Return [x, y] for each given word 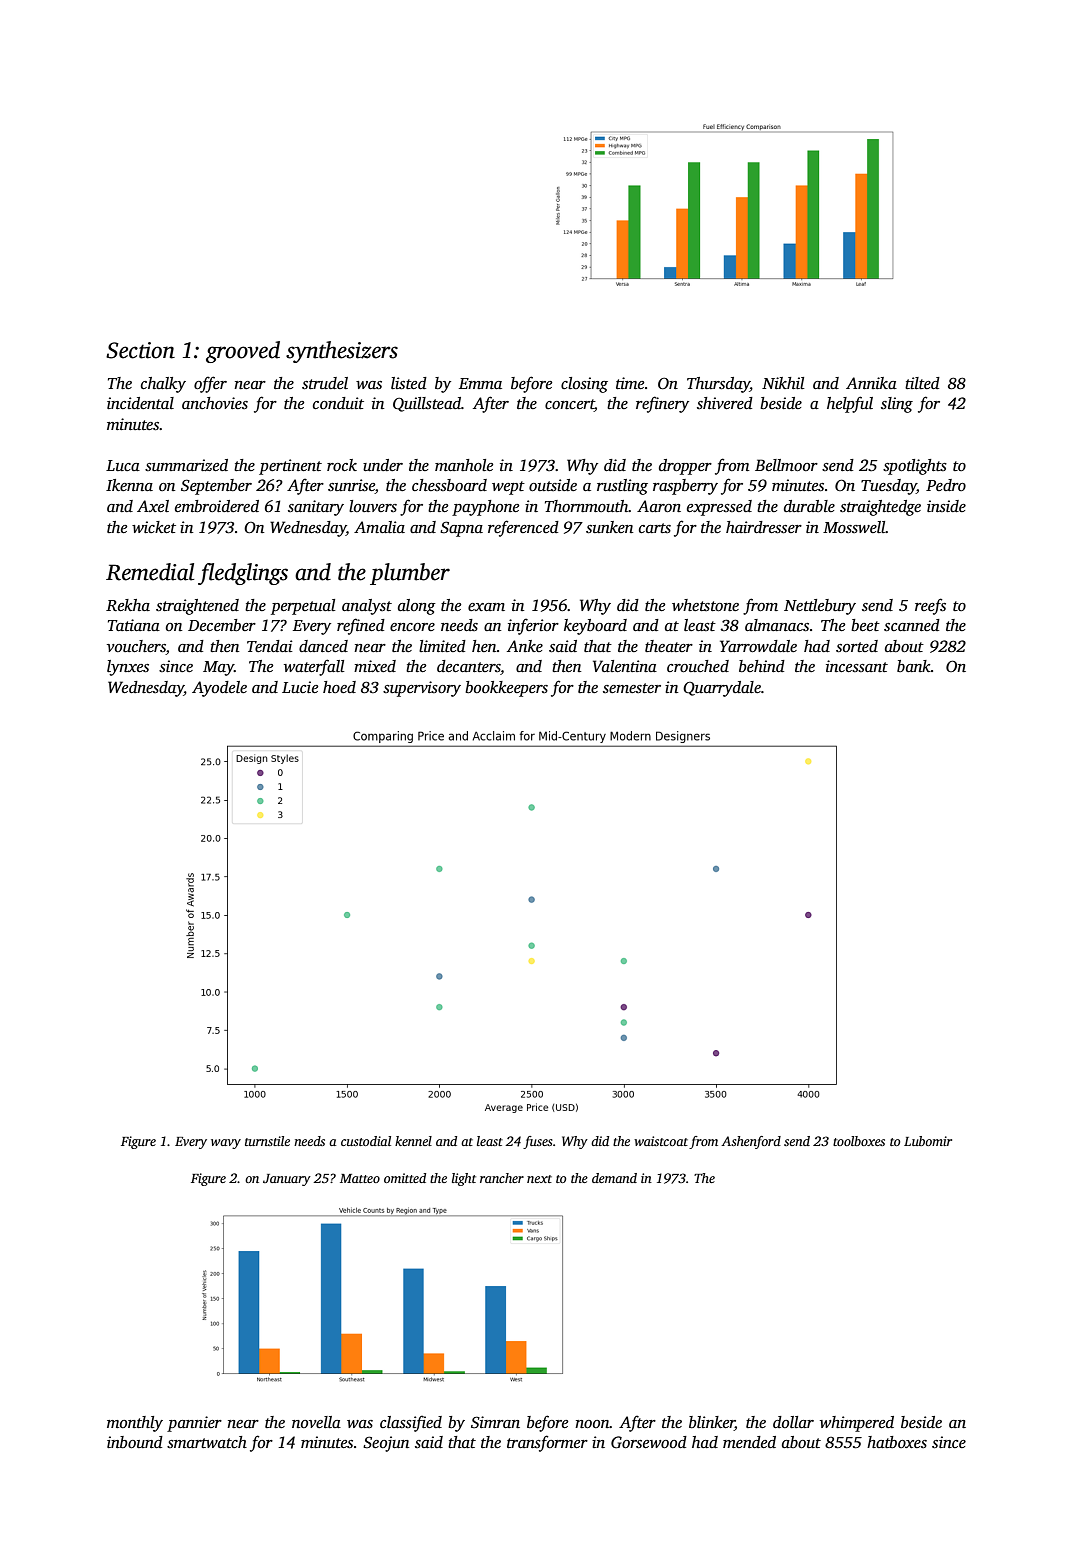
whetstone [705, 605]
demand [614, 1178]
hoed [339, 687]
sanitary [316, 508]
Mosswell [854, 527]
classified [411, 1423]
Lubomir [928, 1141]
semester [632, 688]
